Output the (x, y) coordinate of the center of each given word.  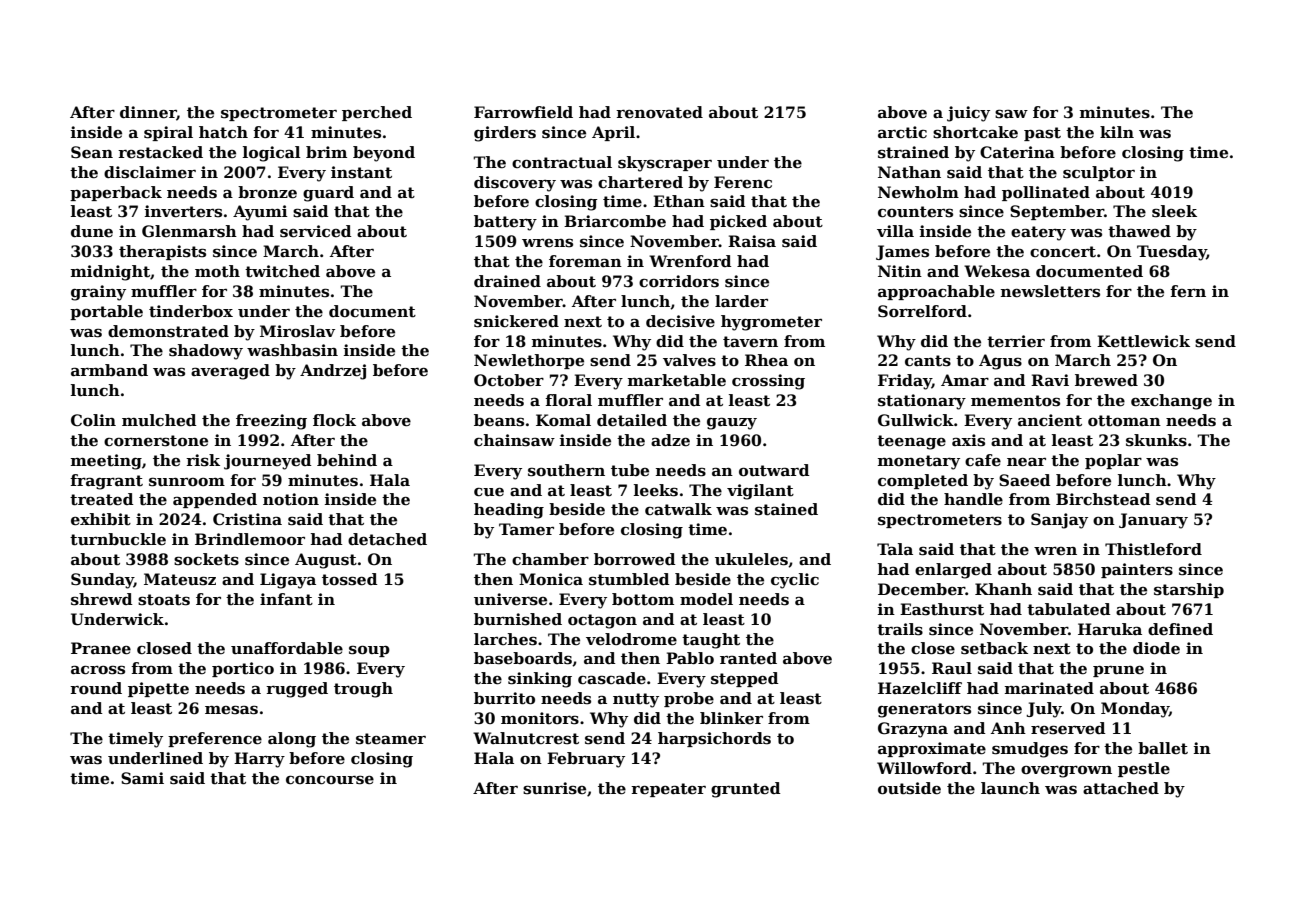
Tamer (526, 529)
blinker (731, 718)
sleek (1174, 211)
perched (377, 113)
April (613, 133)
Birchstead (1103, 499)
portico (243, 669)
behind (347, 460)
